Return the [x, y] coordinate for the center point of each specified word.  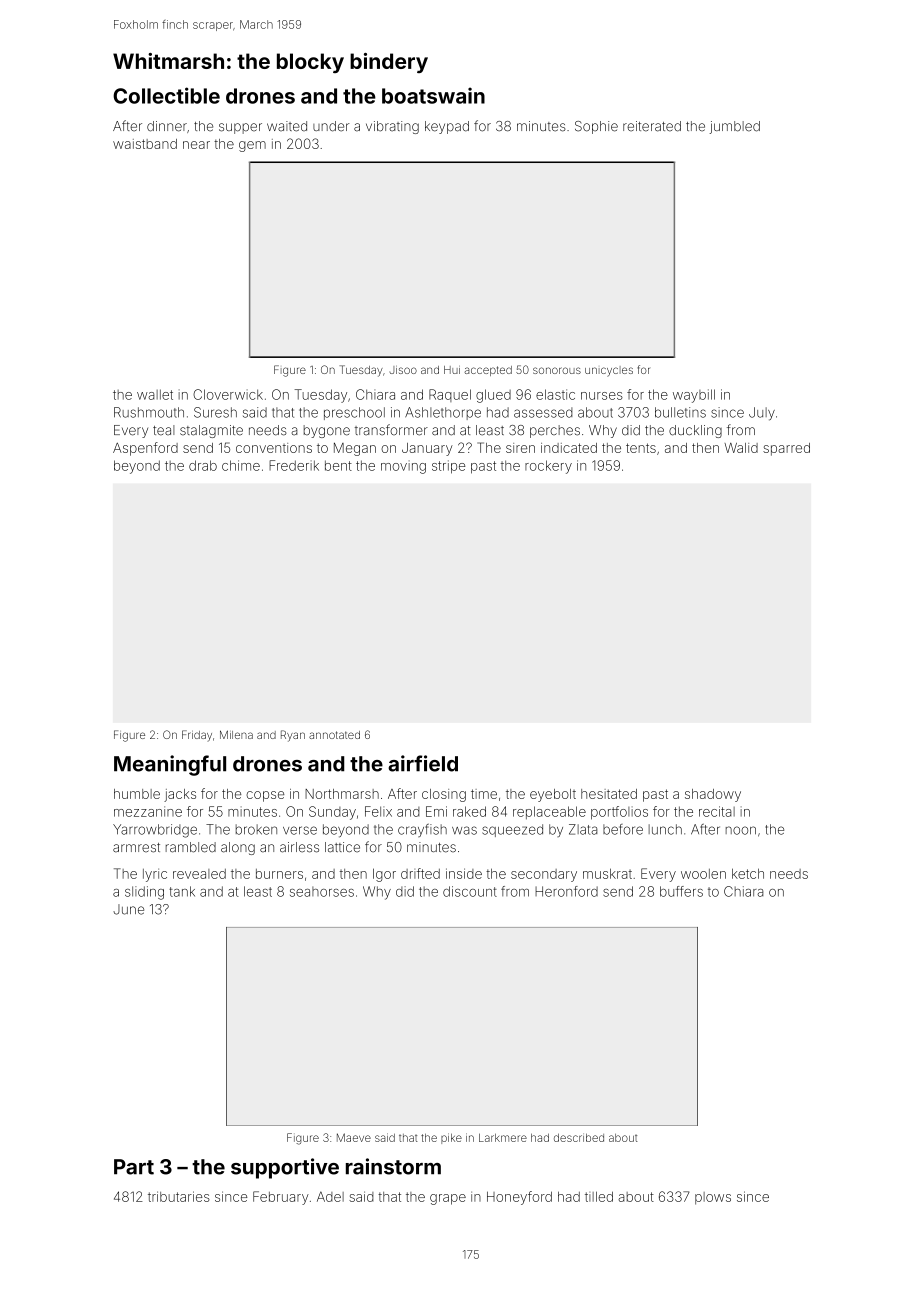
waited [287, 126]
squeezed [512, 830]
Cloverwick [228, 394]
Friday [197, 736]
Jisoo [403, 370]
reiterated [652, 126]
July [762, 414]
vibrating [392, 127]
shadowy [713, 795]
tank [182, 891]
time [484, 794]
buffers [681, 891]
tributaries [179, 1196]
